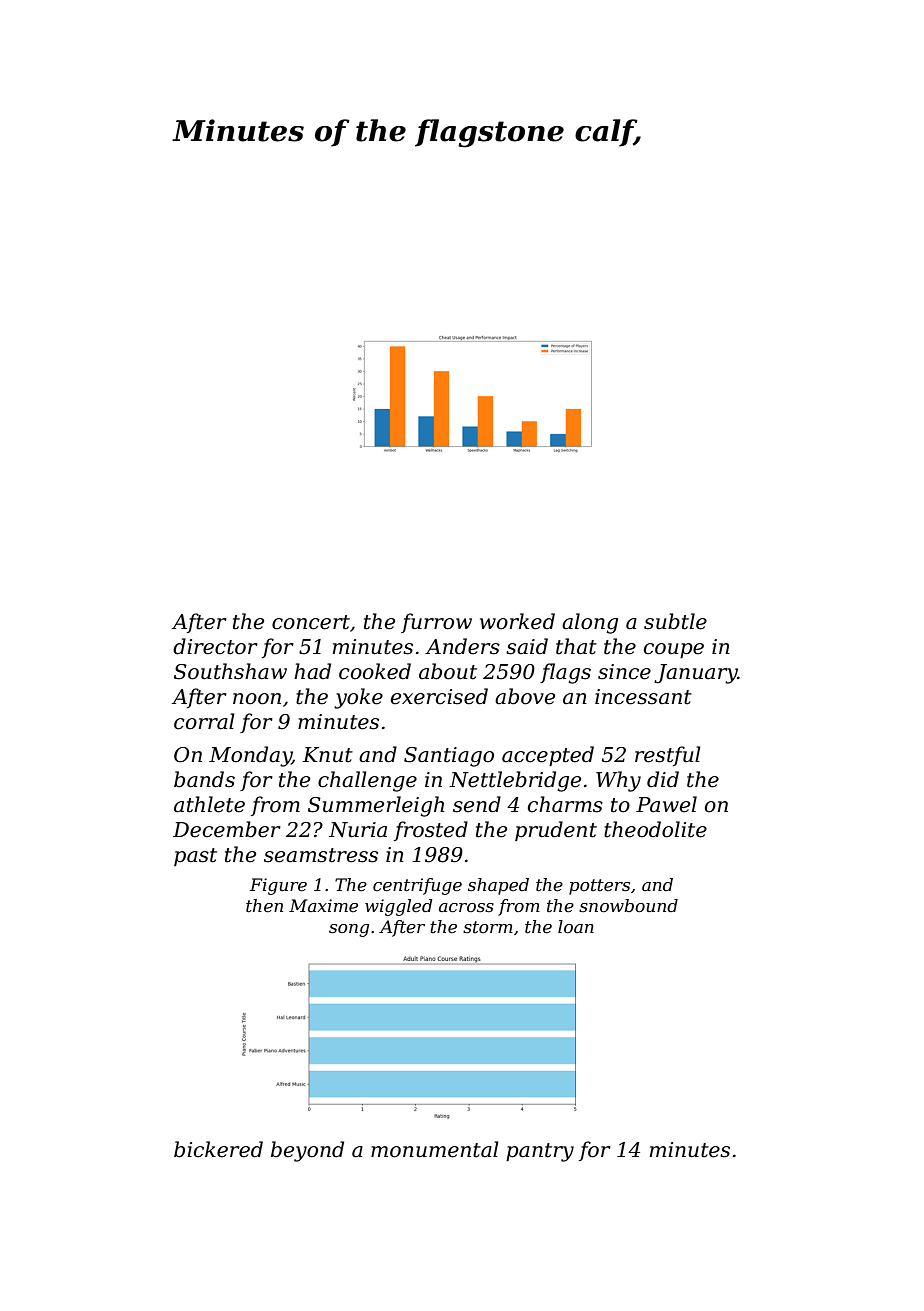 The width and height of the document is (924, 1311). Describe the element at coordinates (576, 926) in the document. I see `loan` at that location.
